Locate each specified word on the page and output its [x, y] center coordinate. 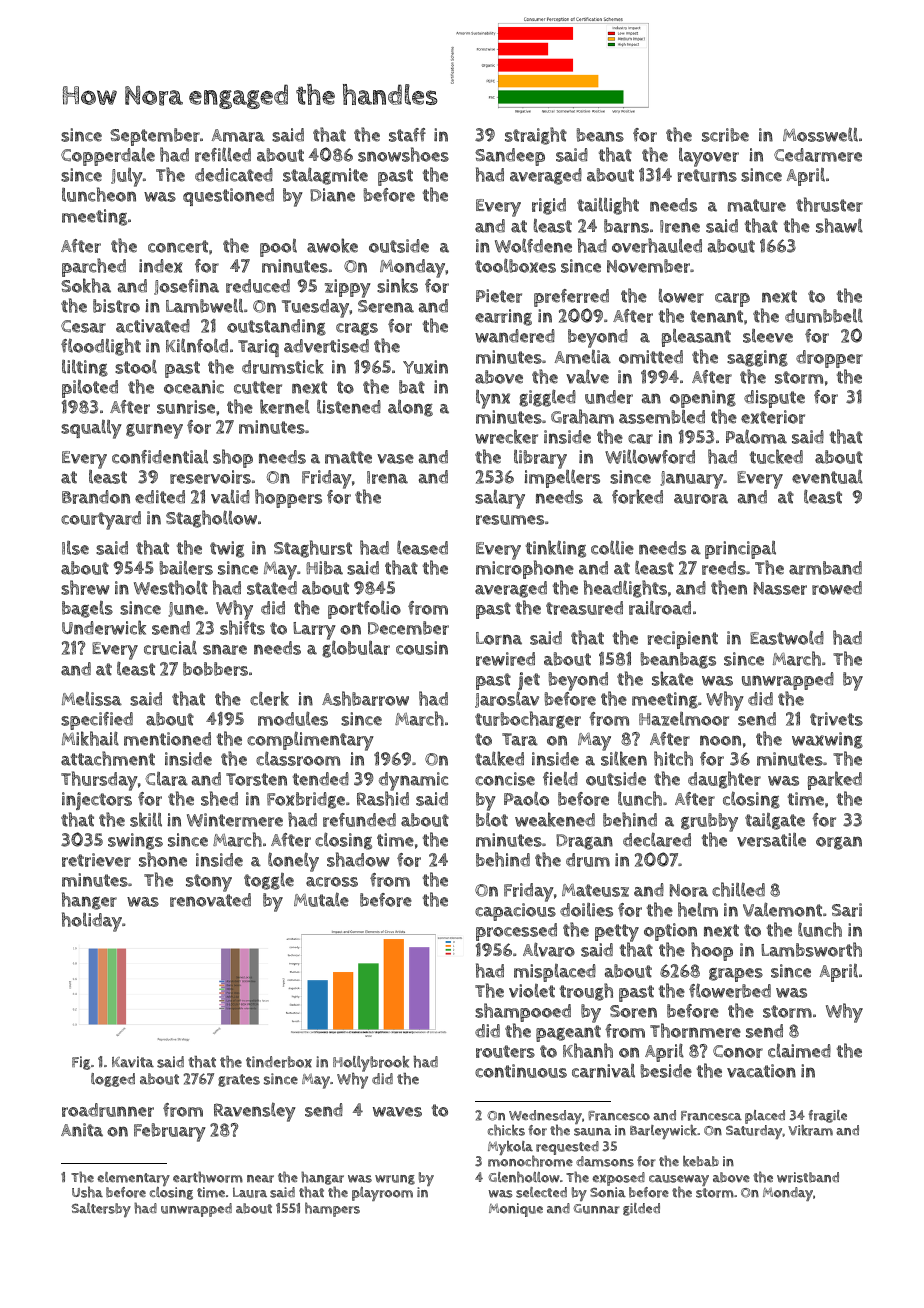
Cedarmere [818, 155]
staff [407, 135]
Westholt [171, 587]
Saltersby [101, 1210]
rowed [837, 588]
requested [567, 1148]
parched [94, 267]
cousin [422, 648]
